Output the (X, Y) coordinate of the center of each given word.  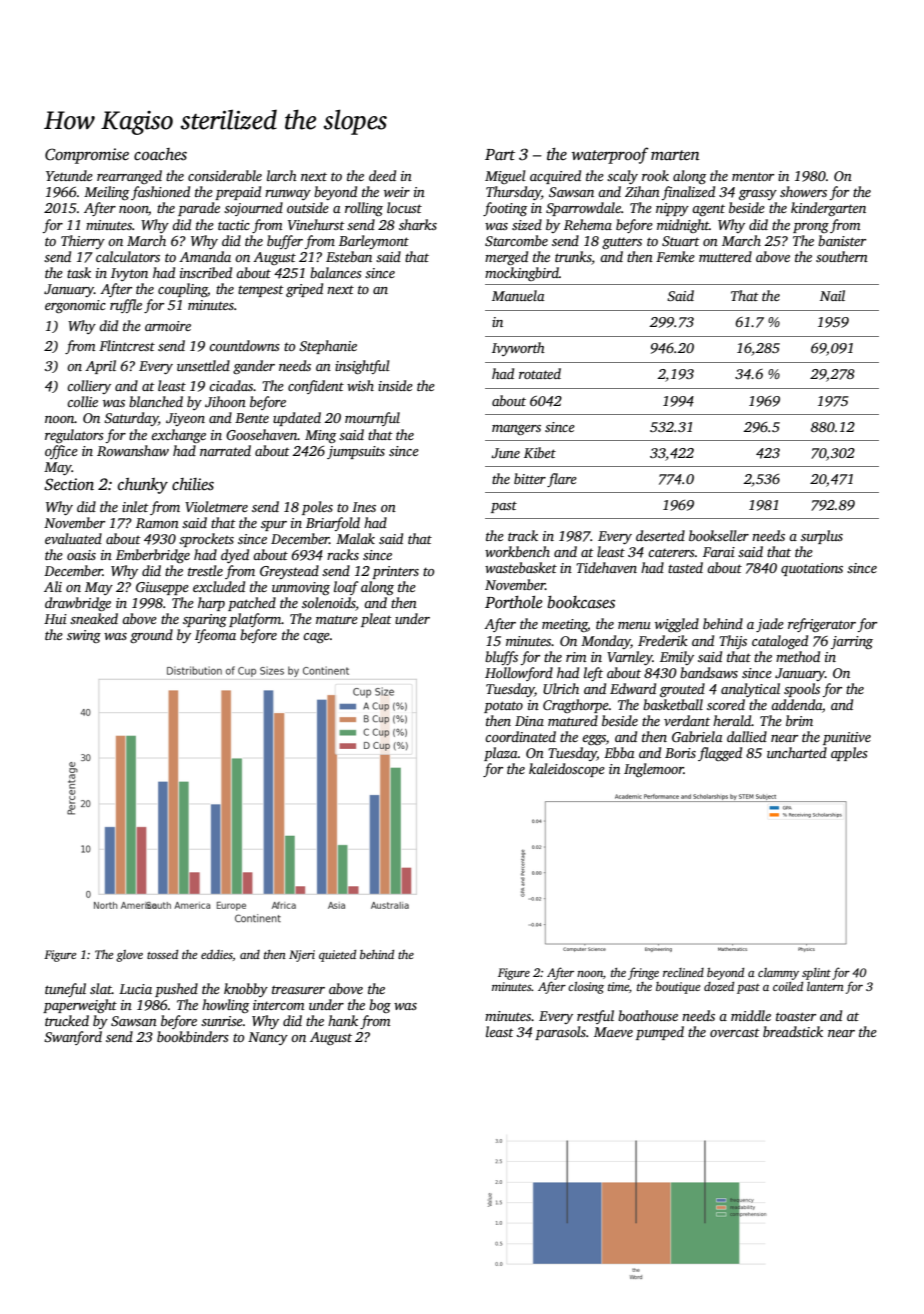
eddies (217, 954)
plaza (501, 754)
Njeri (302, 956)
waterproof (610, 155)
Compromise (87, 156)
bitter (530, 478)
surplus (822, 537)
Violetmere (216, 506)
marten (675, 155)
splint (816, 974)
